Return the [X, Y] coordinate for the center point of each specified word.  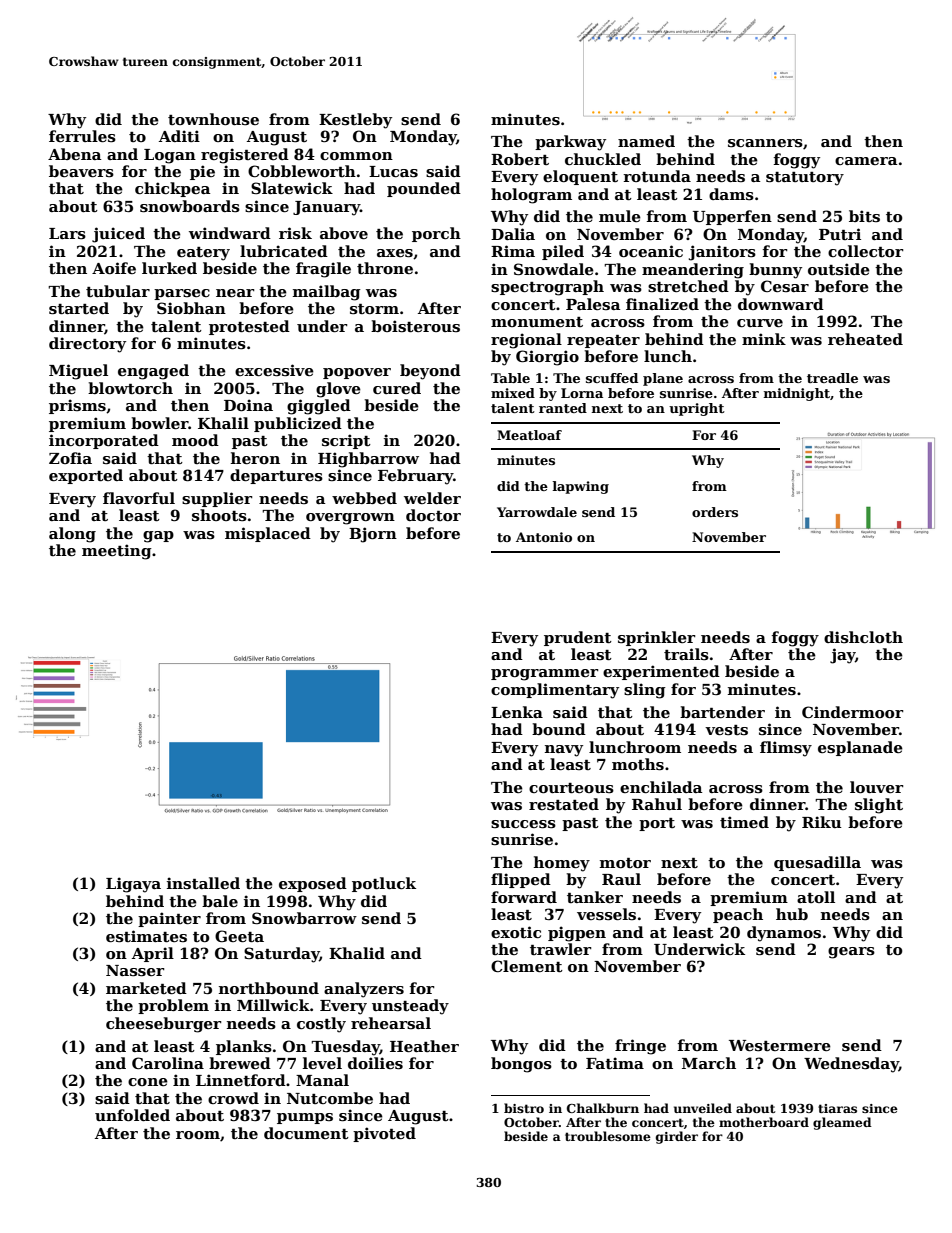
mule [620, 216]
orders [715, 512]
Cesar [785, 286]
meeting [117, 552]
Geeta [239, 936]
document [306, 1133]
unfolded [132, 1115]
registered [245, 156]
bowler [159, 423]
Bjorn [373, 535]
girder [677, 1137]
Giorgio [547, 358]
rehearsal [391, 1023]
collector [865, 251]
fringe [640, 1047]
